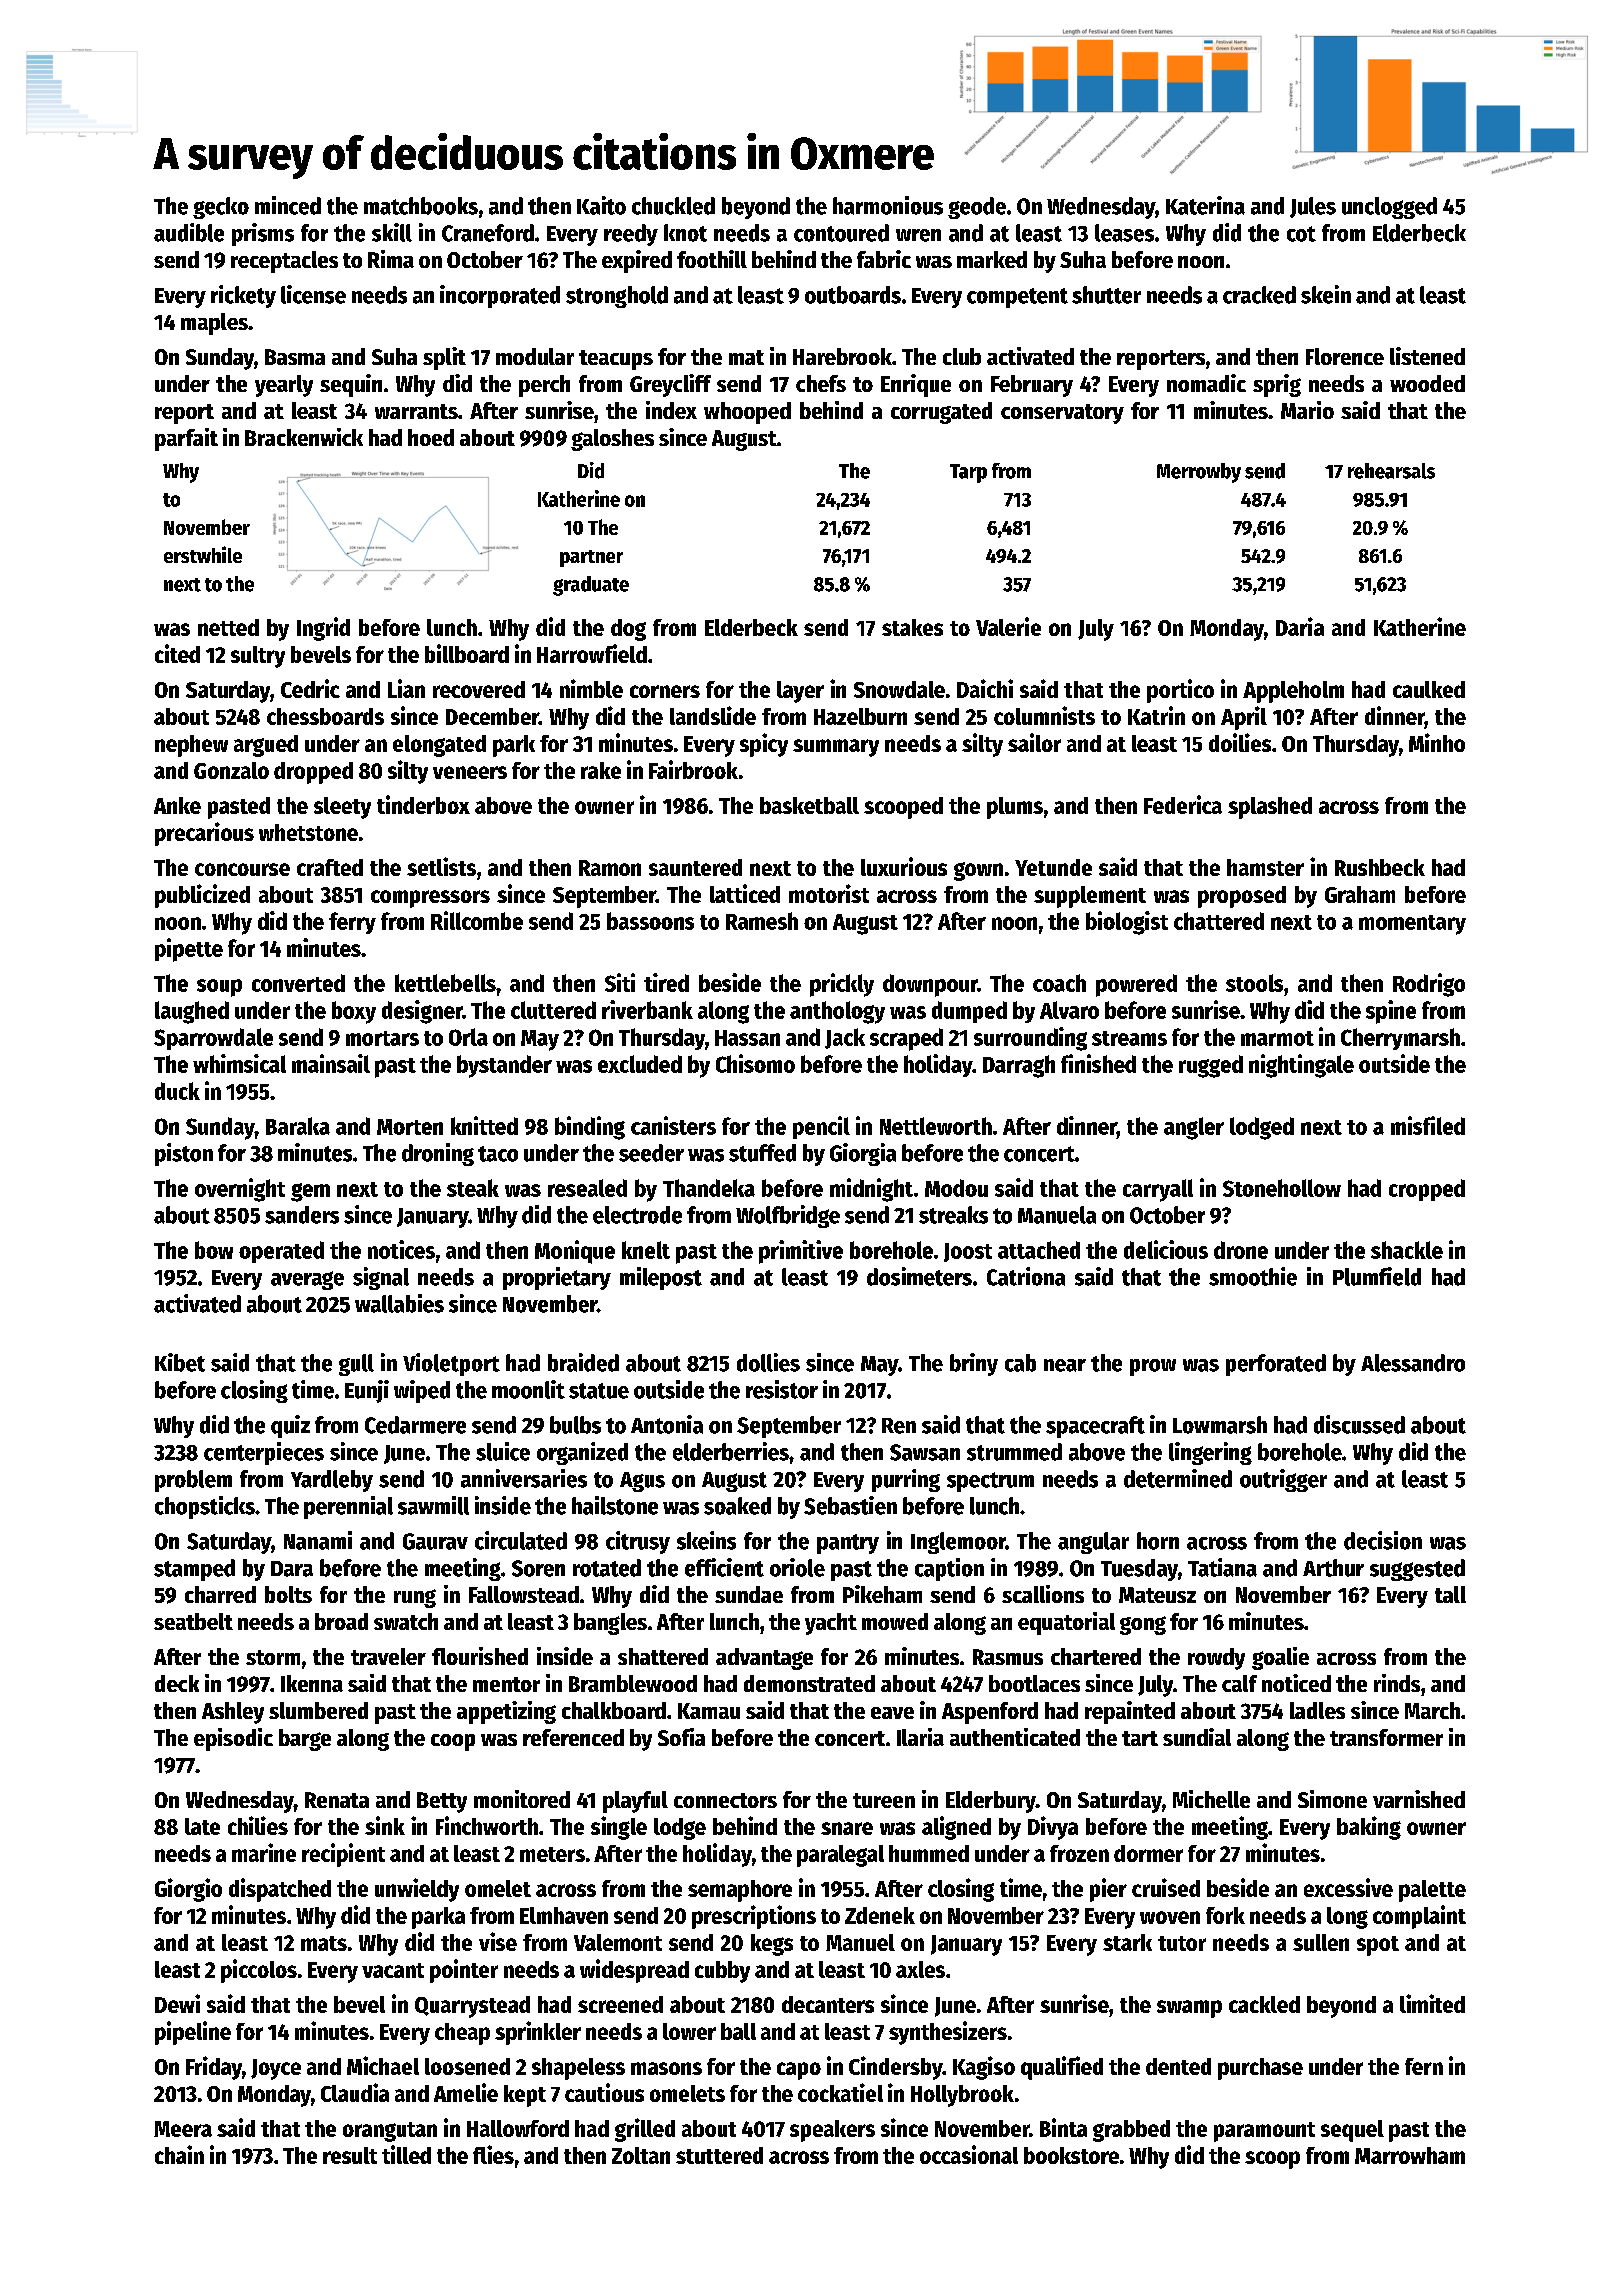 This image has width=1620, height=2292. Describe the element at coordinates (477, 920) in the image. I see `Rillcombe` at that location.
